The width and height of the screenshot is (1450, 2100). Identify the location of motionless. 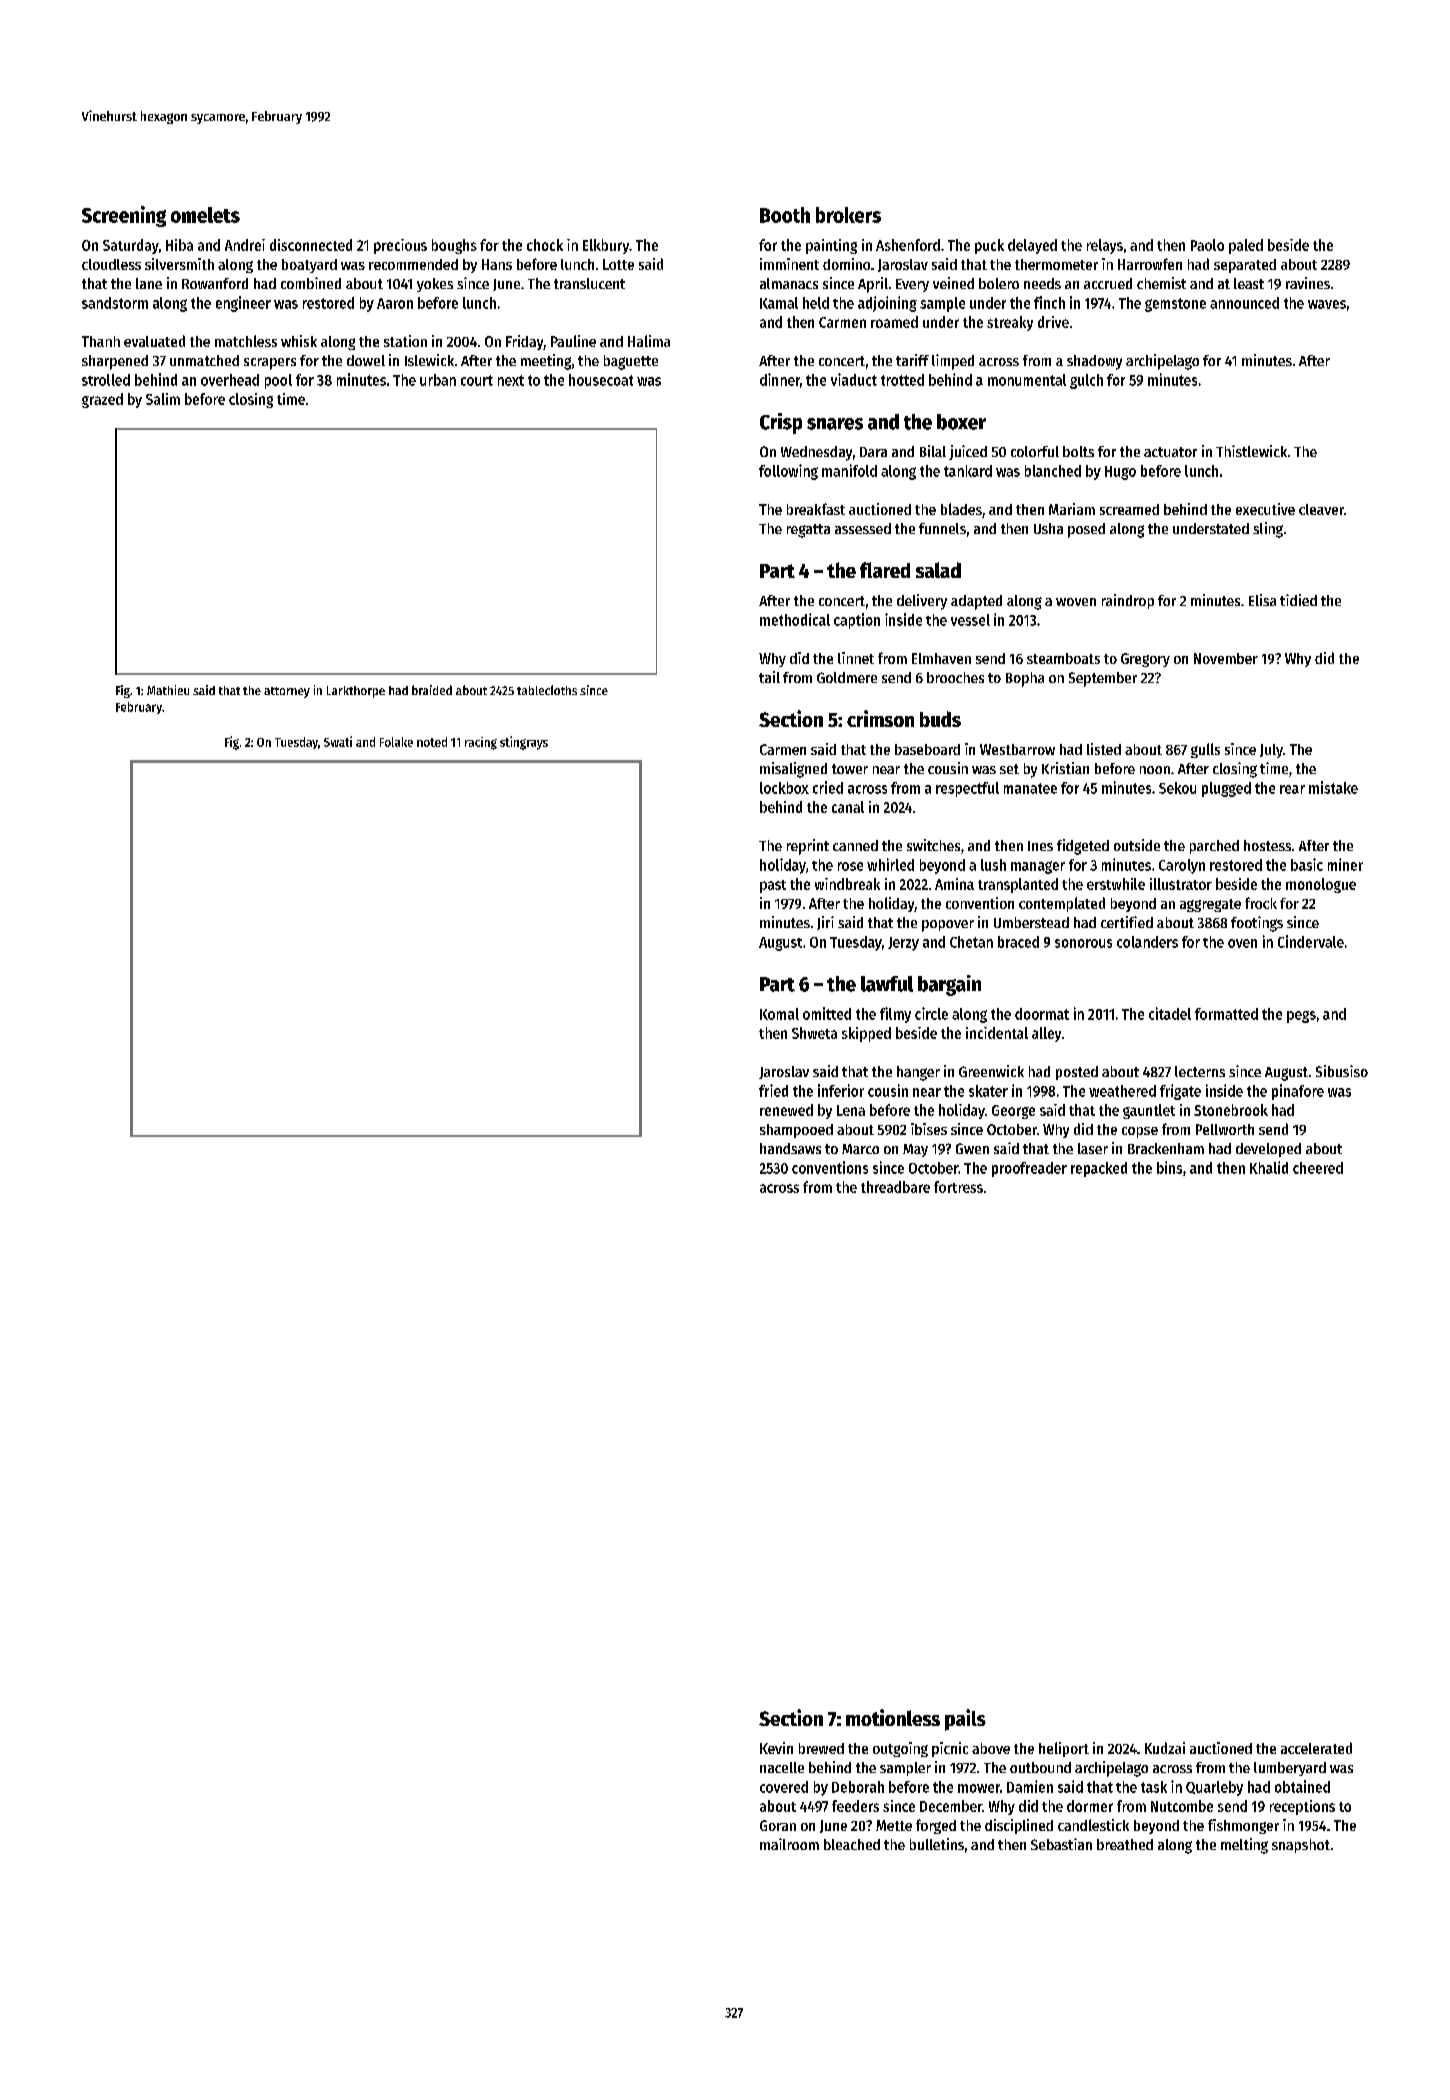
(893, 1717).
